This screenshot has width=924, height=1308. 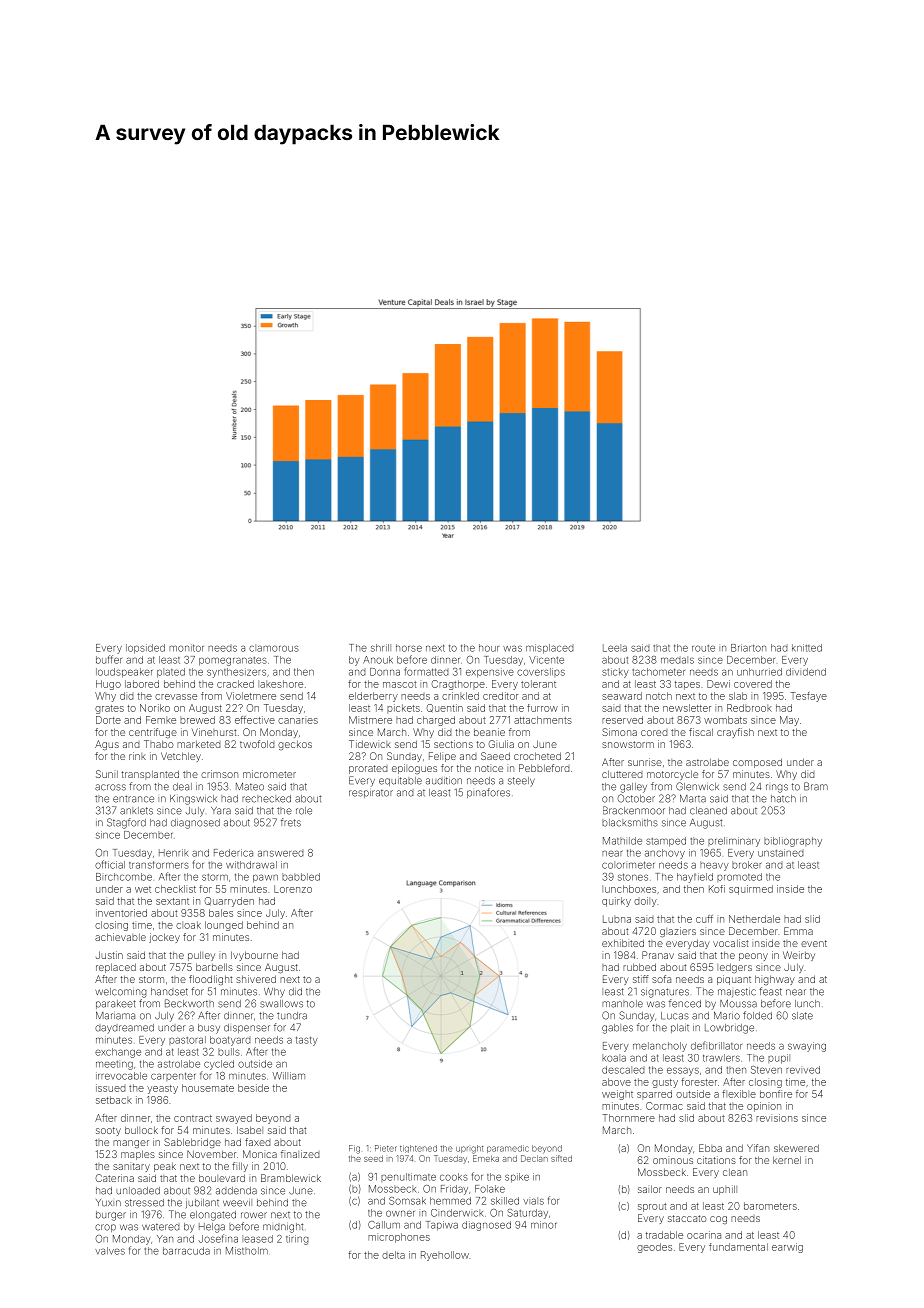 I want to click on pomegranates, so click(x=233, y=661).
